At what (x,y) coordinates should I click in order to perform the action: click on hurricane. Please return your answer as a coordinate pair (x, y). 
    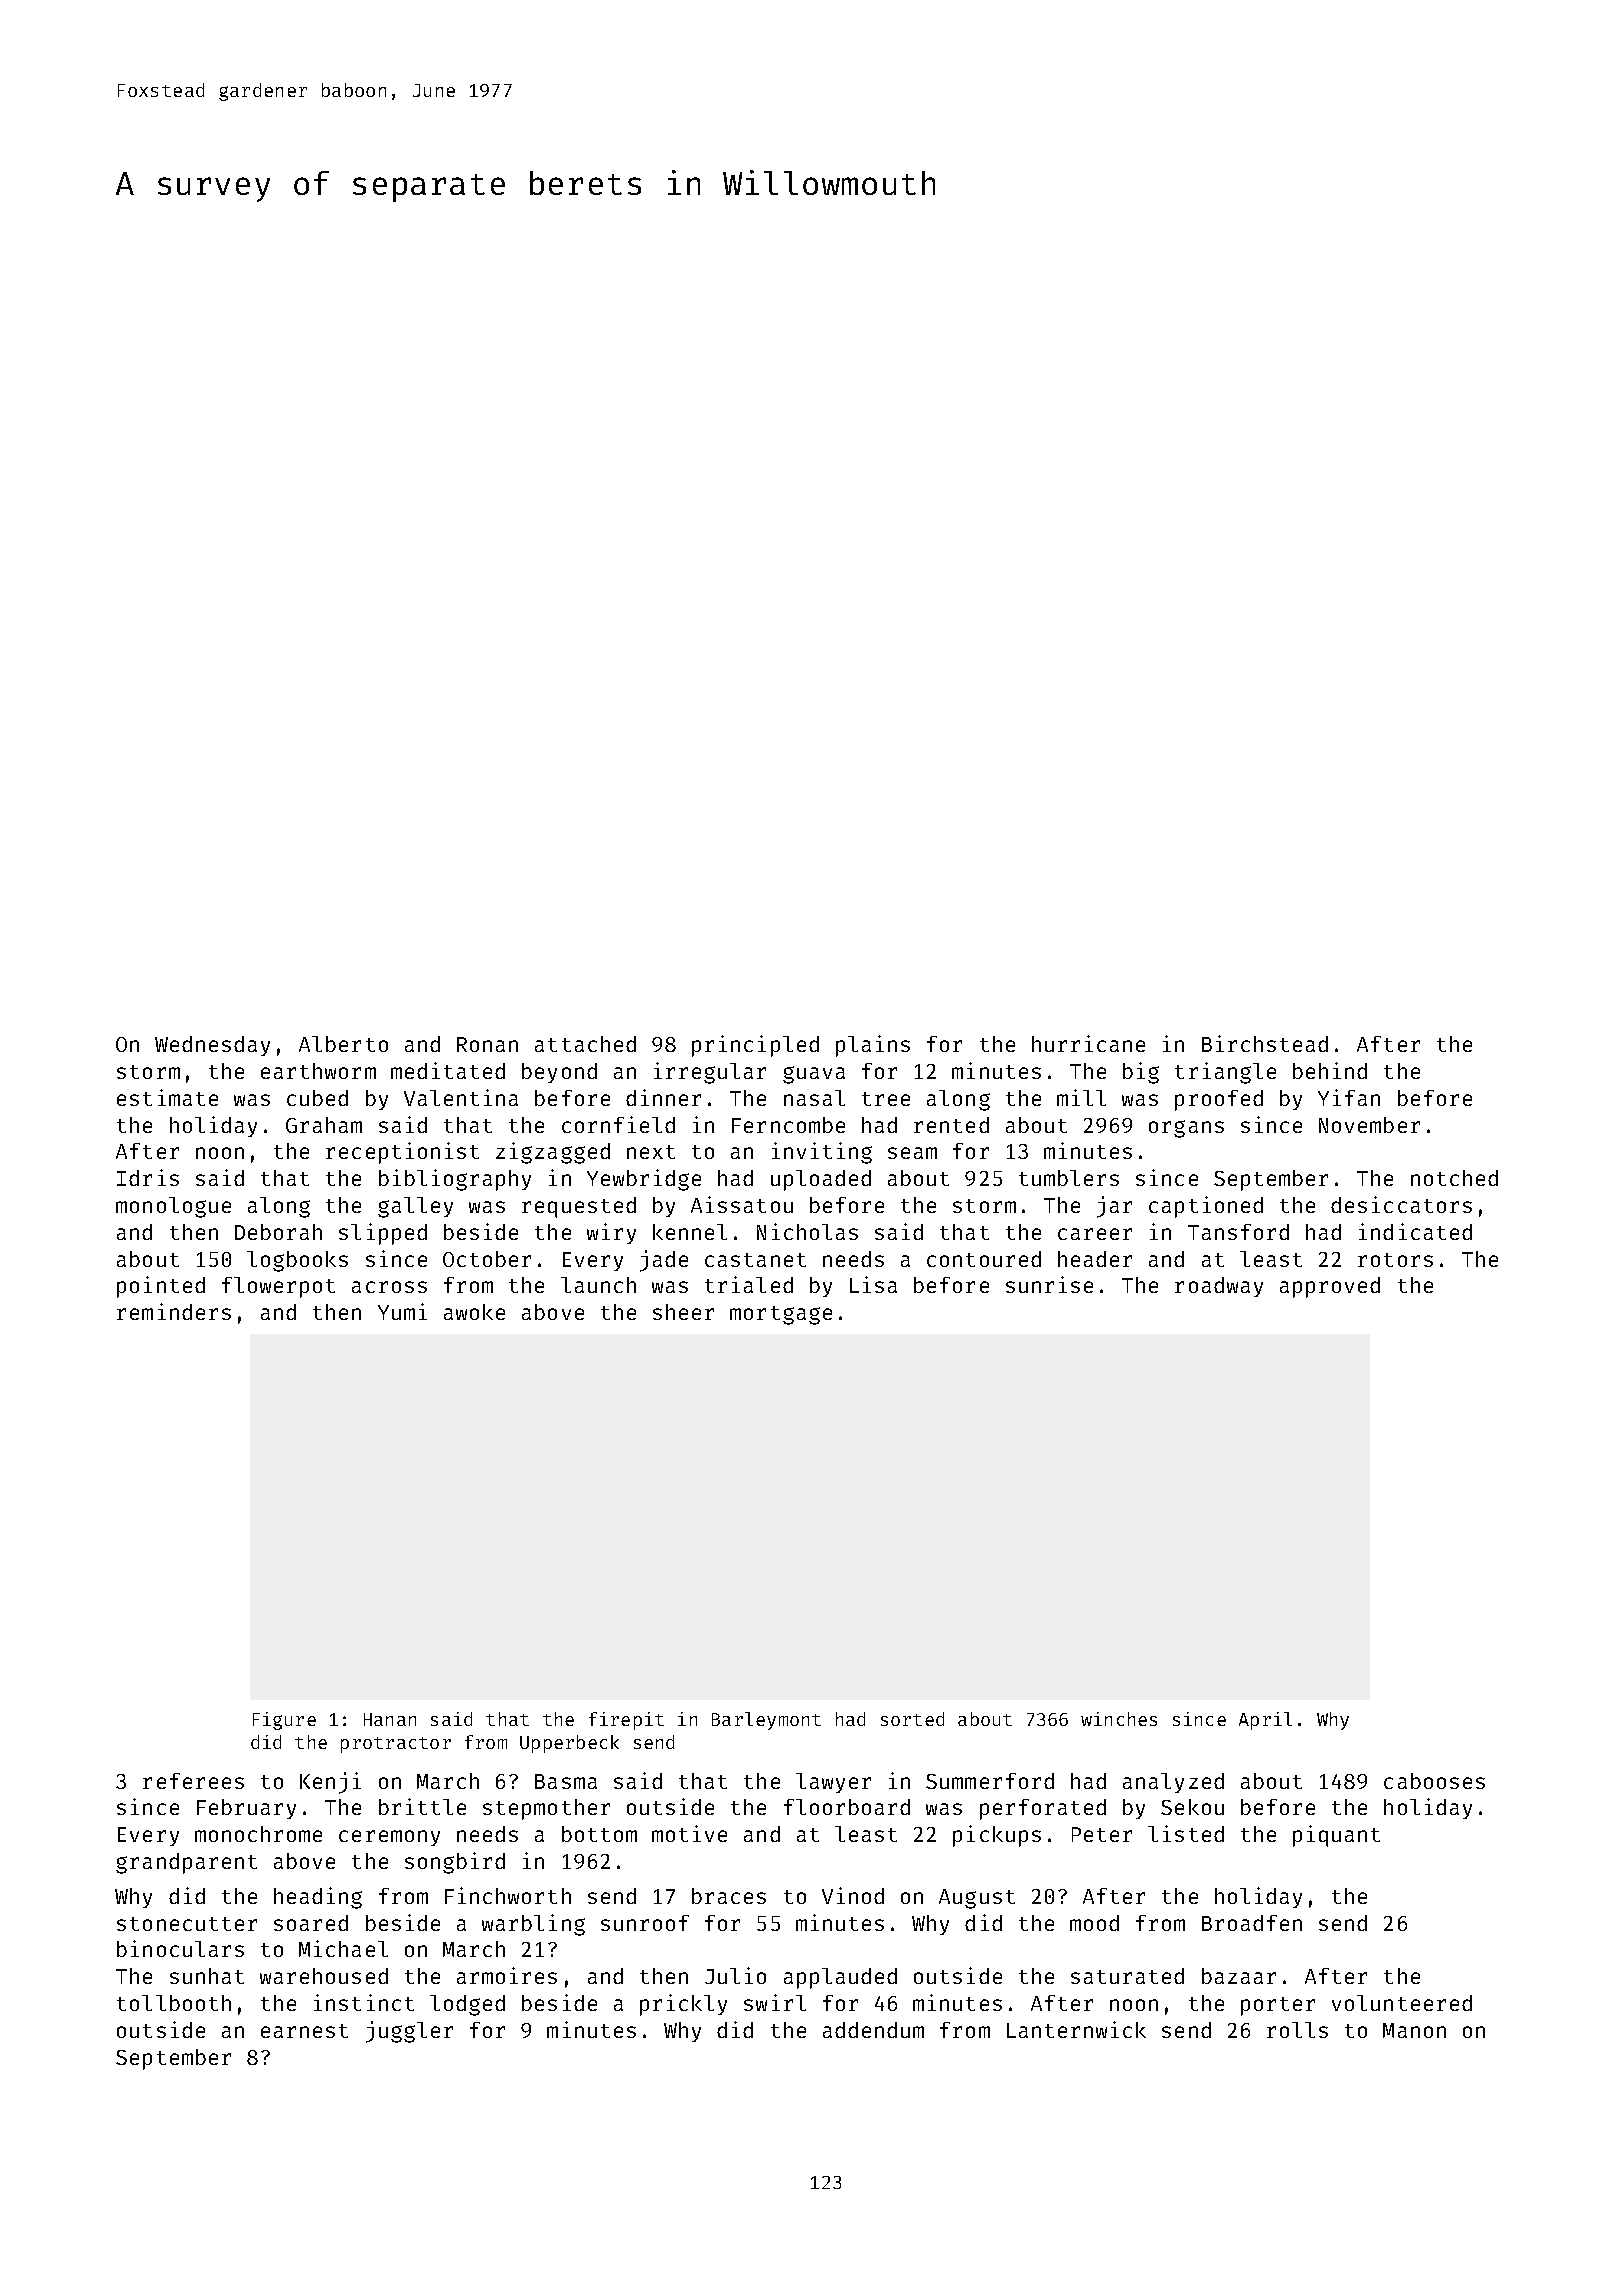
    Looking at the image, I should click on (1088, 1043).
